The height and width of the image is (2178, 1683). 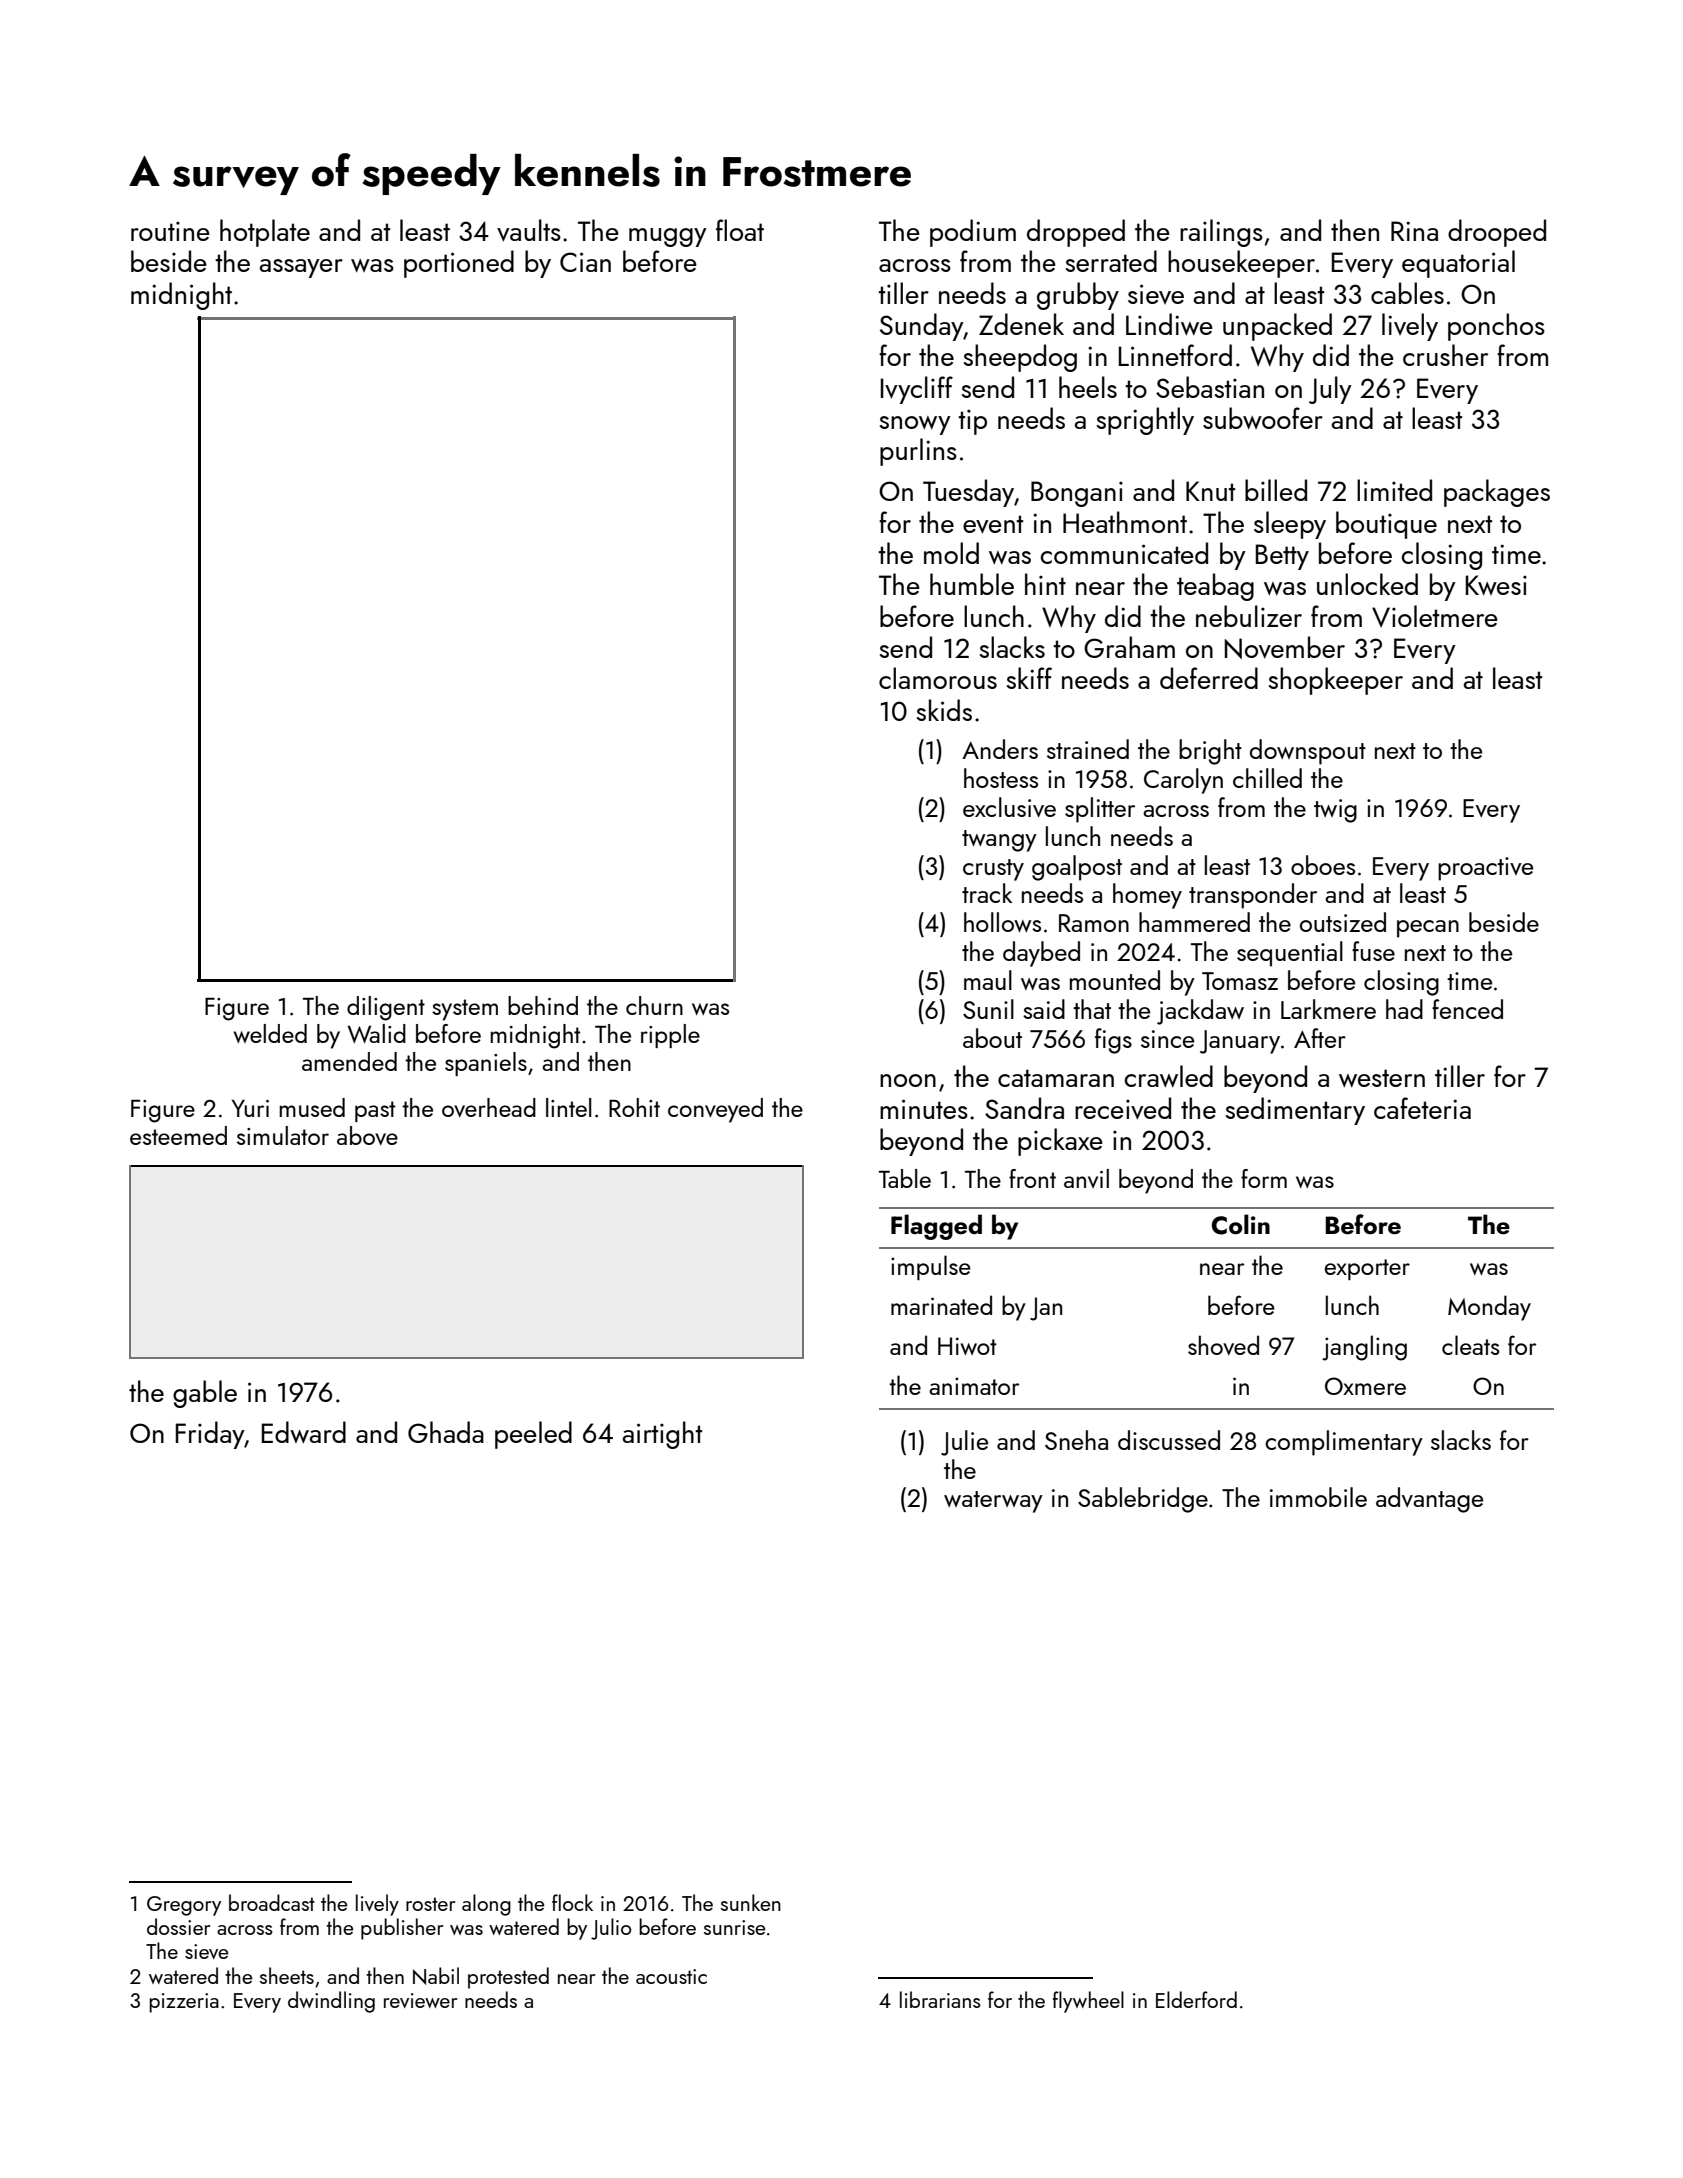 What do you see at coordinates (376, 1033) in the image?
I see `Walid` at bounding box center [376, 1033].
